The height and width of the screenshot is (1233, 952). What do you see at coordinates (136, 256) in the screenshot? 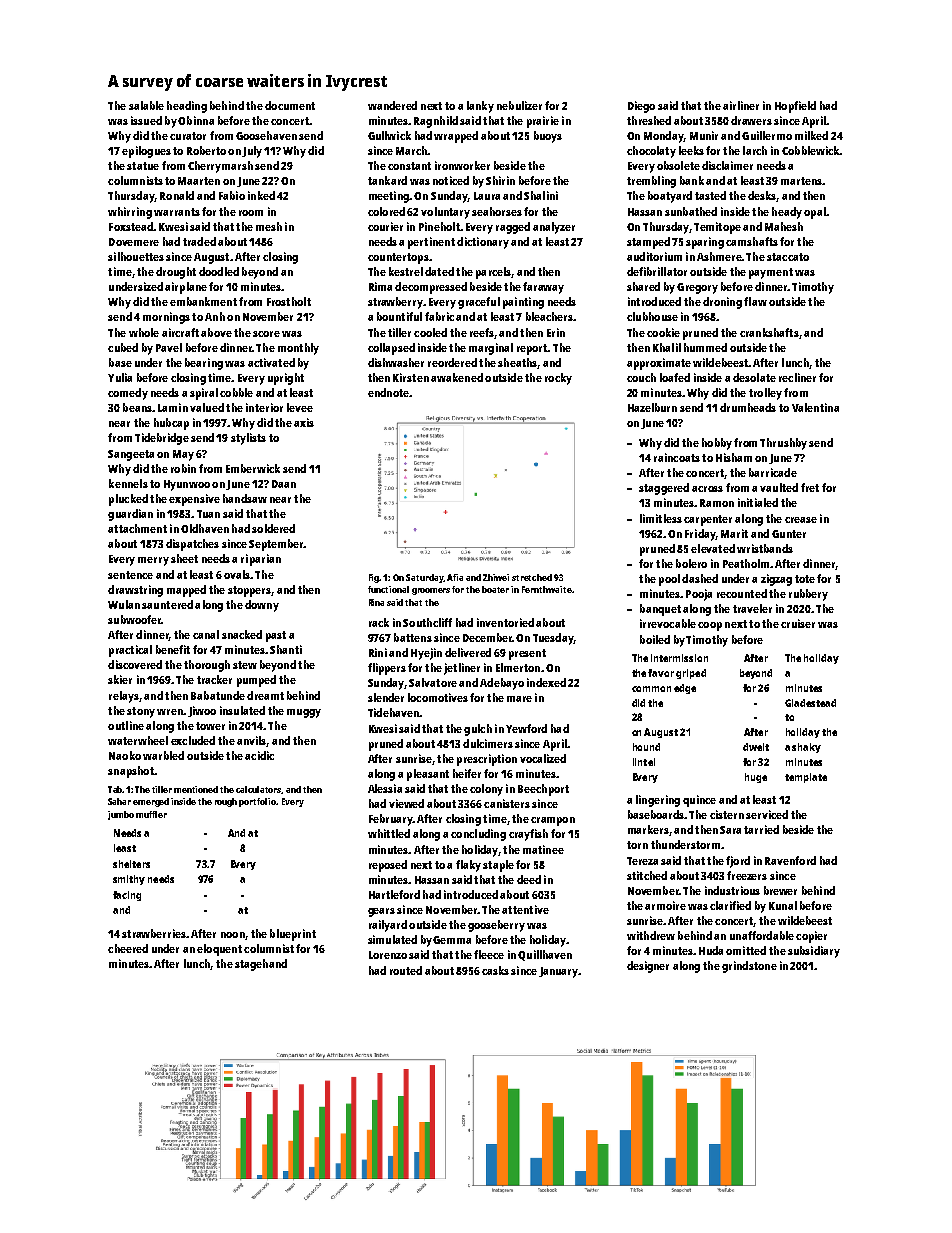
I see `silhouettes` at bounding box center [136, 256].
